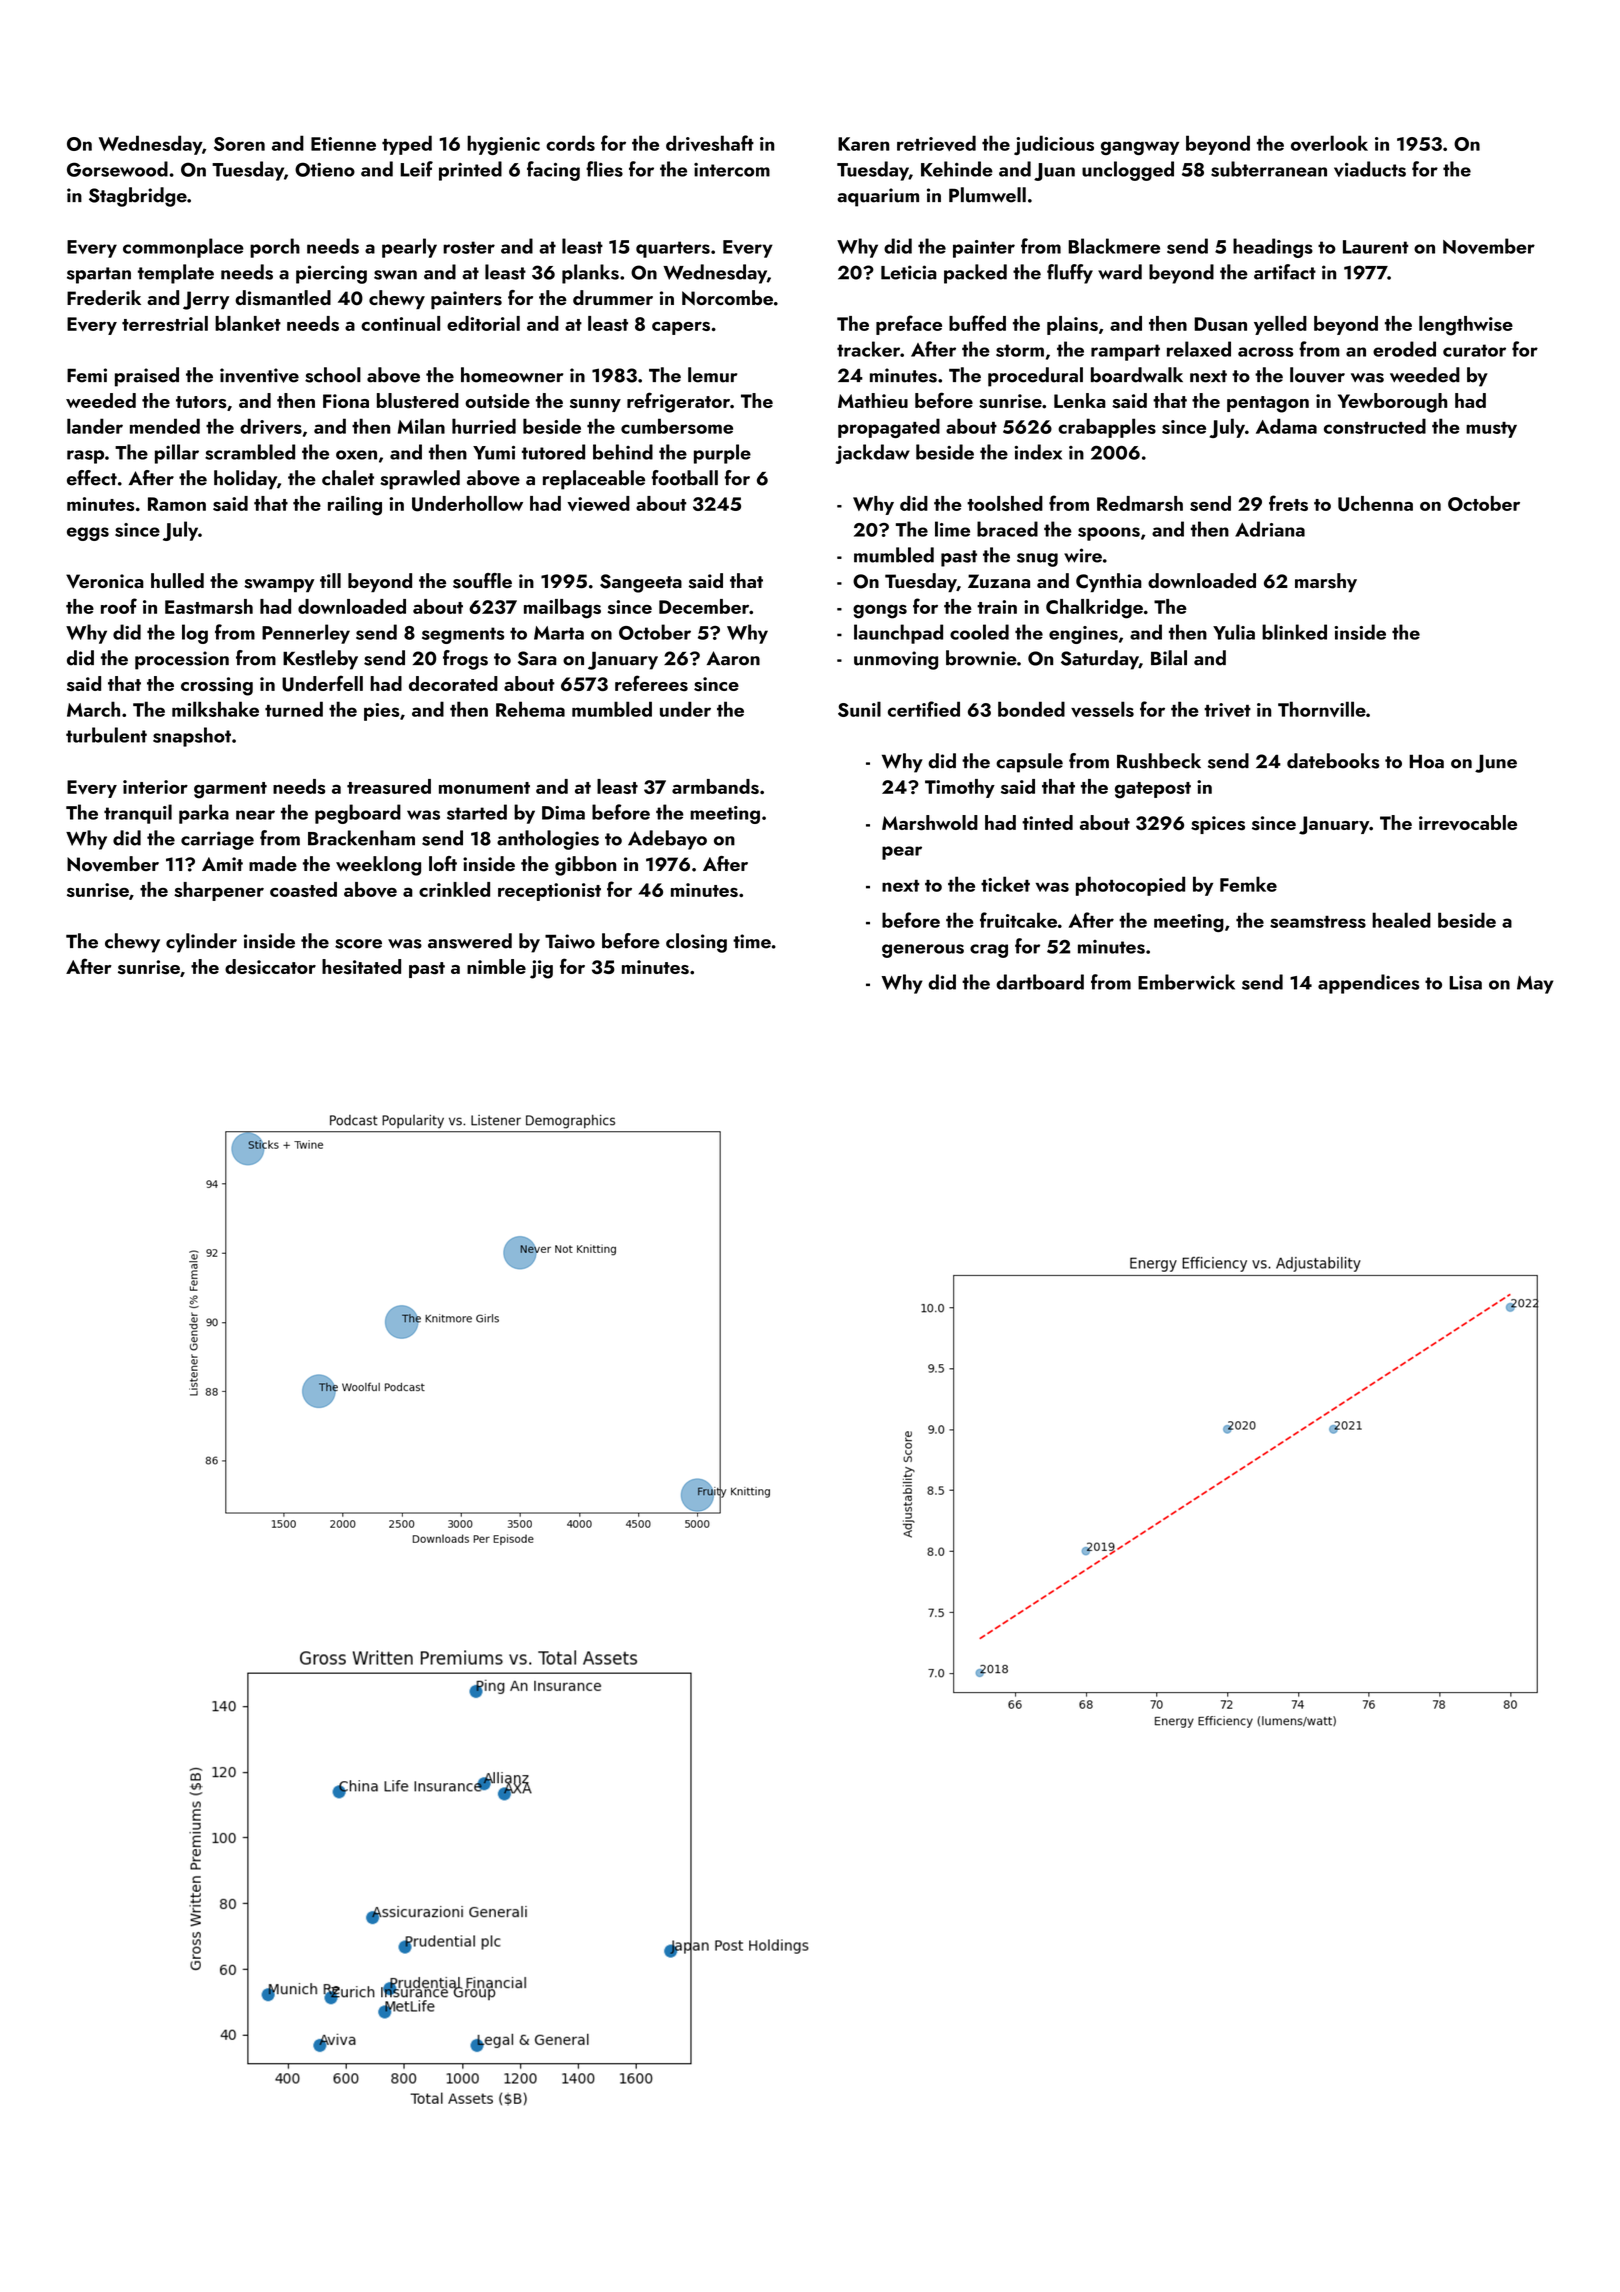 This page has height=2292, width=1620. I want to click on souffle, so click(482, 581).
